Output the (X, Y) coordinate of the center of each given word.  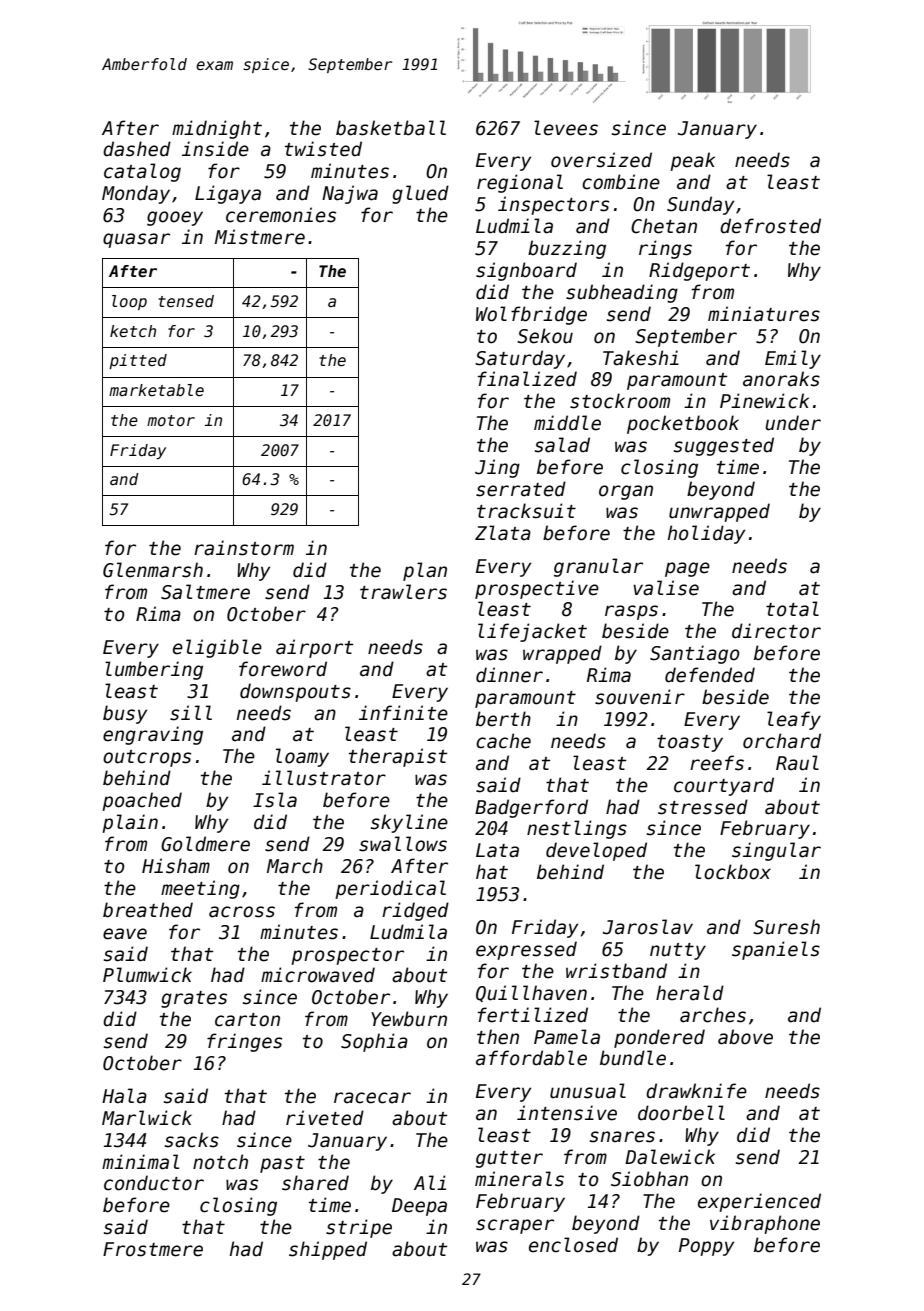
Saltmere (205, 592)
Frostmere (153, 1249)
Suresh (786, 927)
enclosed (573, 1245)
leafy (794, 720)
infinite (403, 713)
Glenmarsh (153, 570)
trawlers (403, 592)
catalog (142, 172)
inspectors (553, 205)
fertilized (533, 1015)
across (242, 912)
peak (692, 161)
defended (710, 675)
